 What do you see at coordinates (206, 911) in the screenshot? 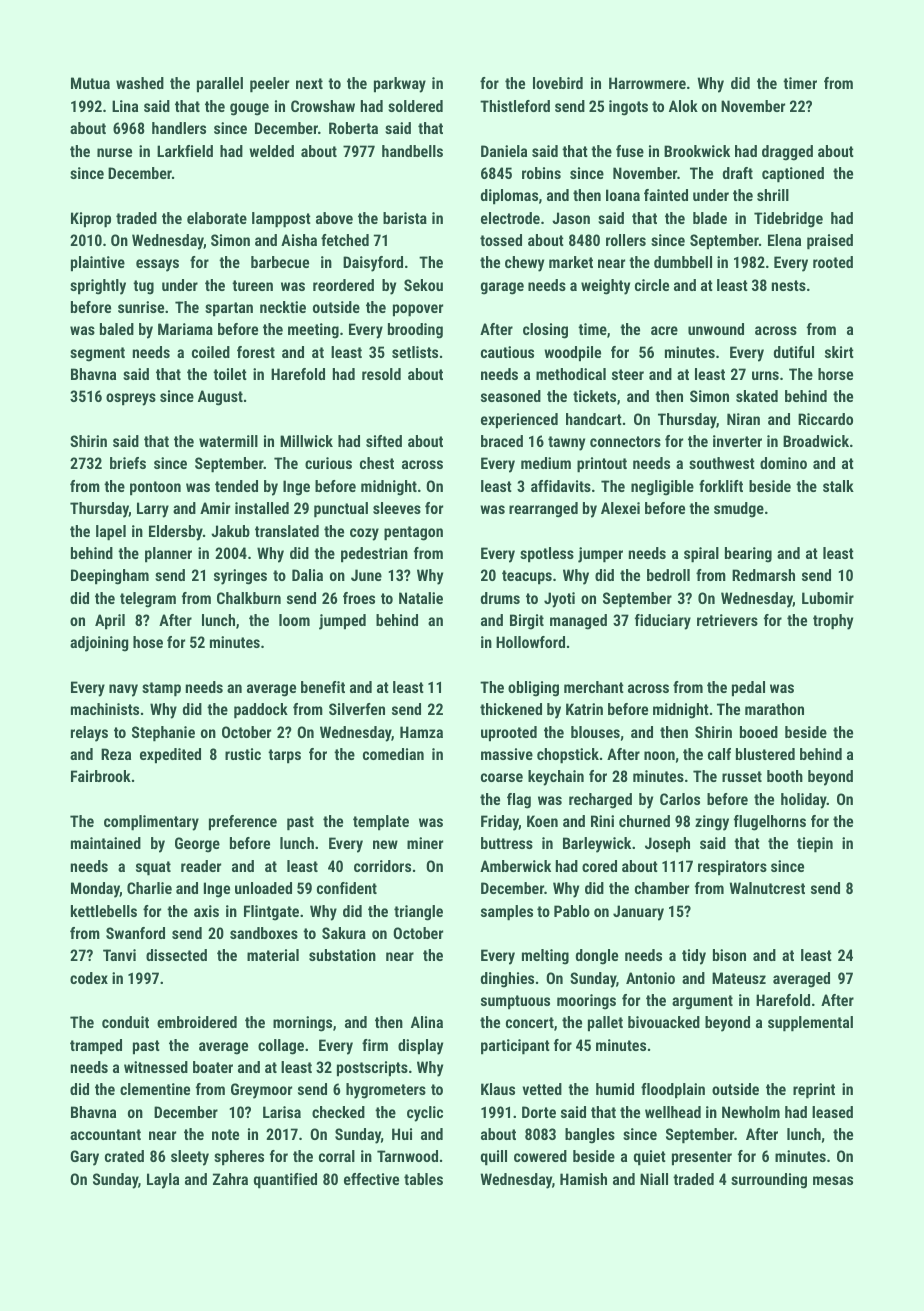
I see `axis` at bounding box center [206, 911].
